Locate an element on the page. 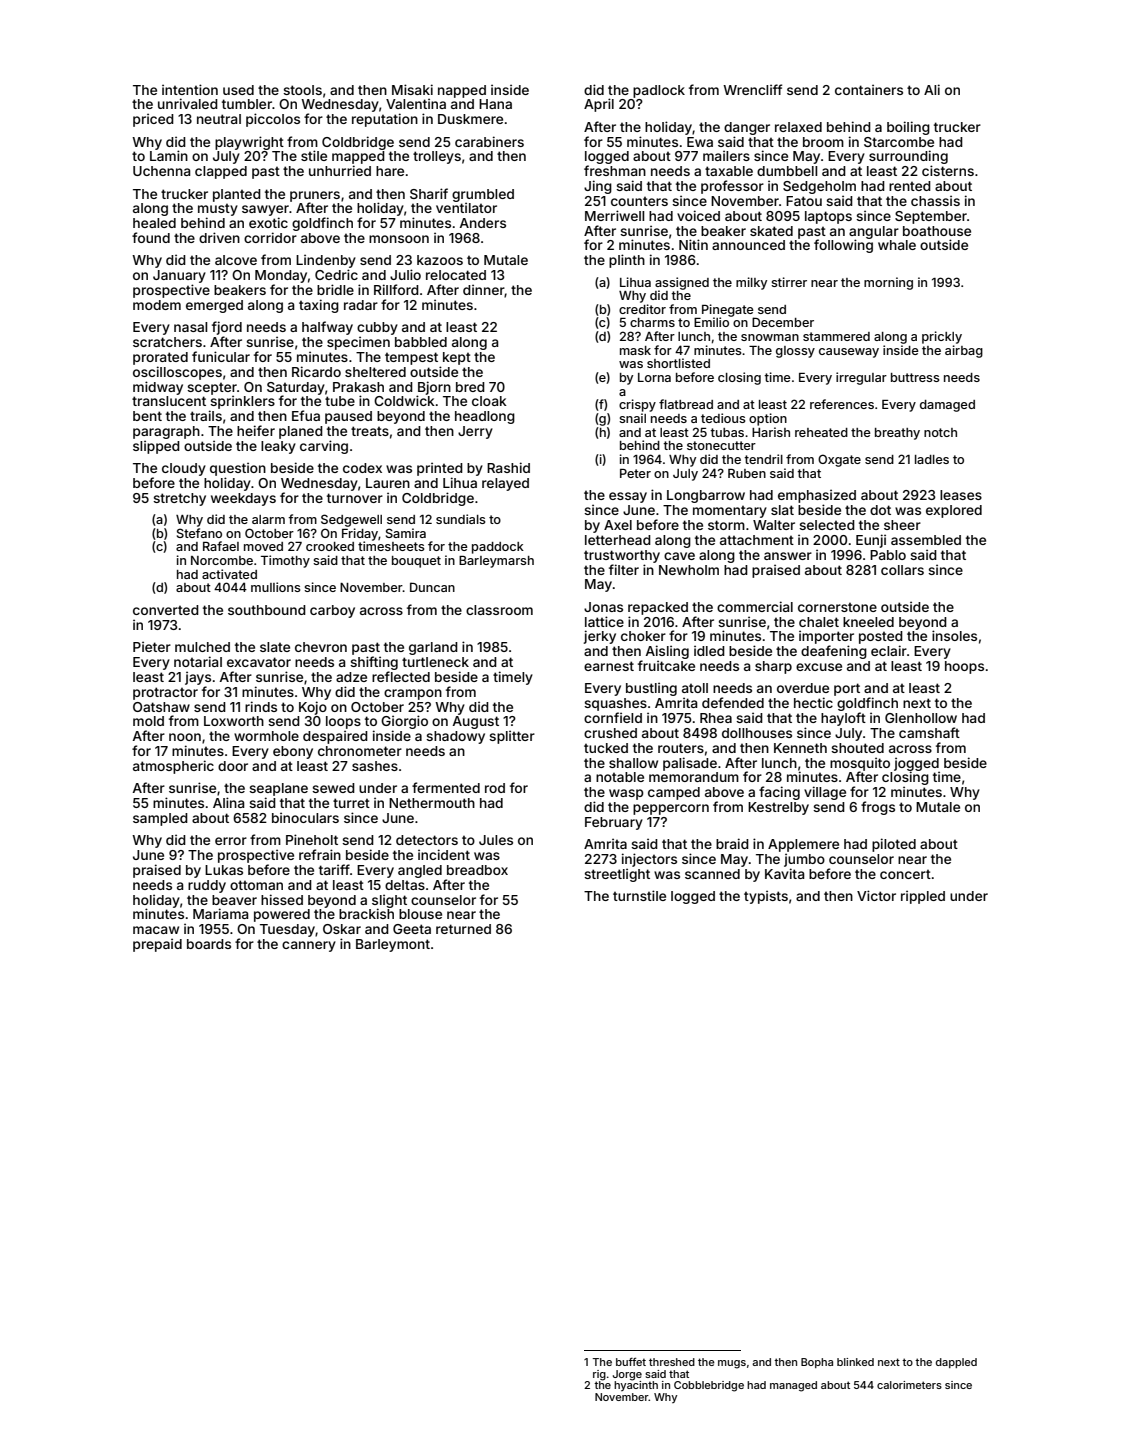  Jorge is located at coordinates (627, 1375).
